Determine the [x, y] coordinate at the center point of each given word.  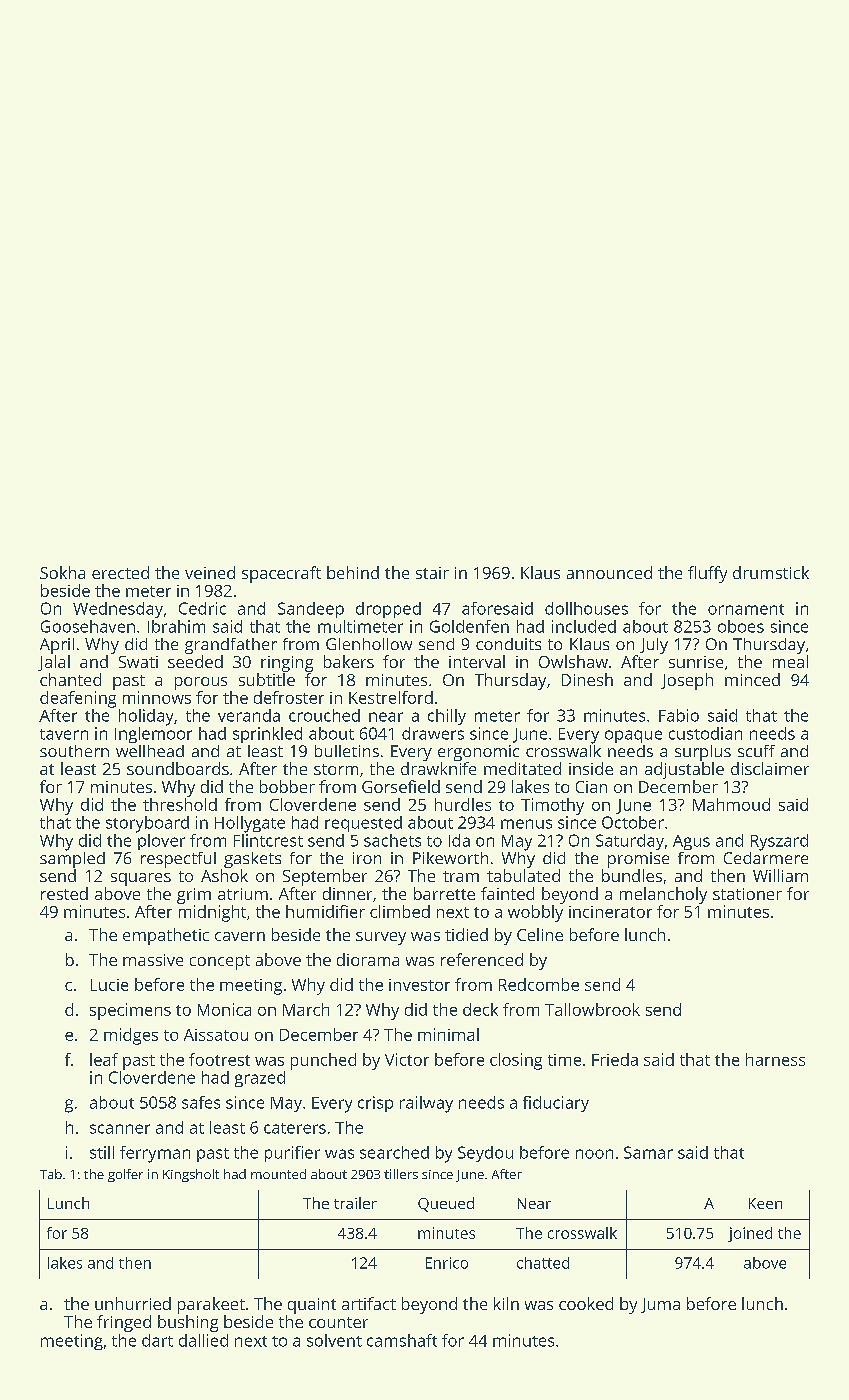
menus [526, 824]
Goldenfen [469, 626]
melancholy [663, 895]
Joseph [687, 681]
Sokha [62, 572]
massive [153, 960]
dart [157, 1340]
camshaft [402, 1340]
